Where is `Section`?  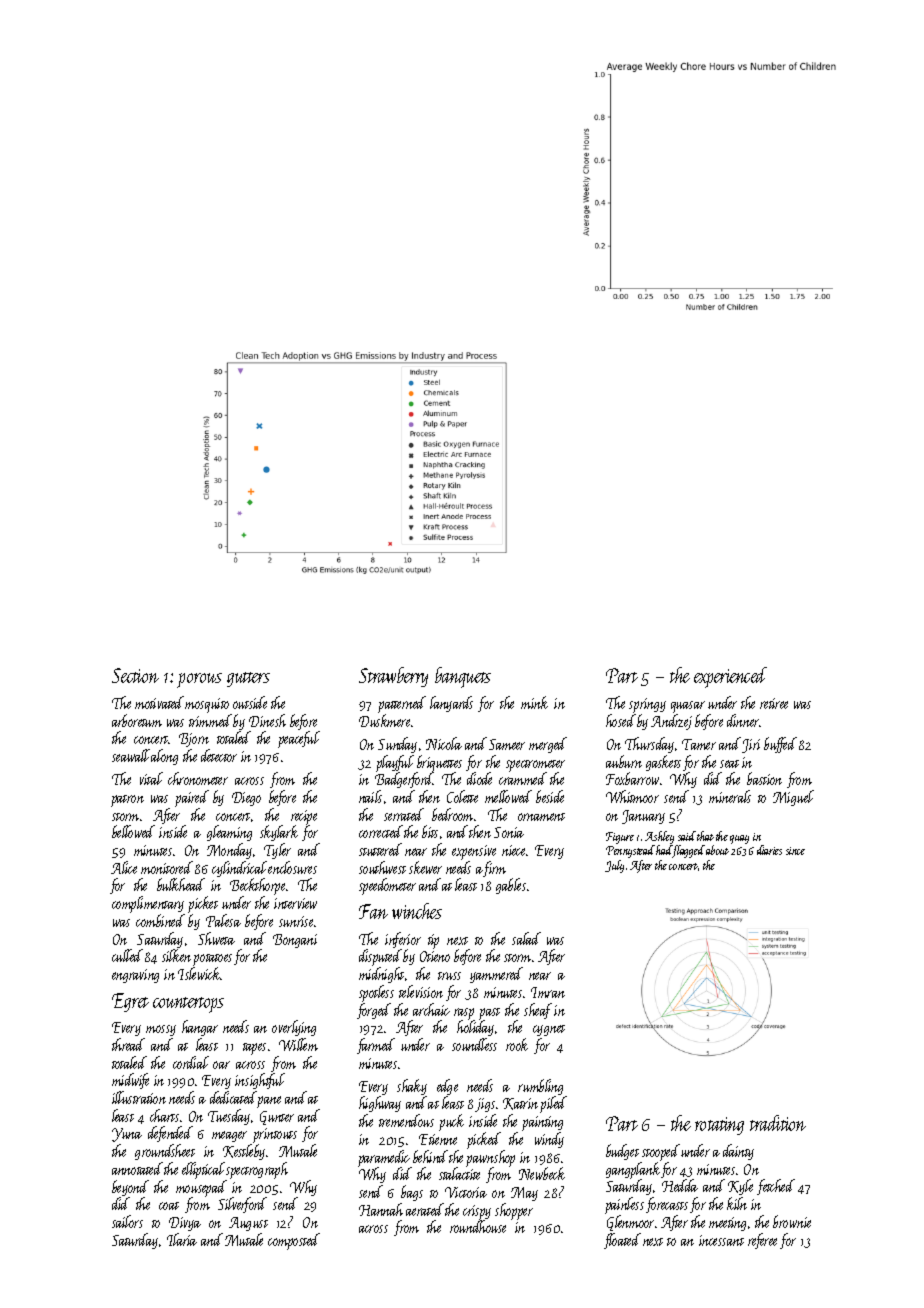
Section is located at coordinates (135, 675).
